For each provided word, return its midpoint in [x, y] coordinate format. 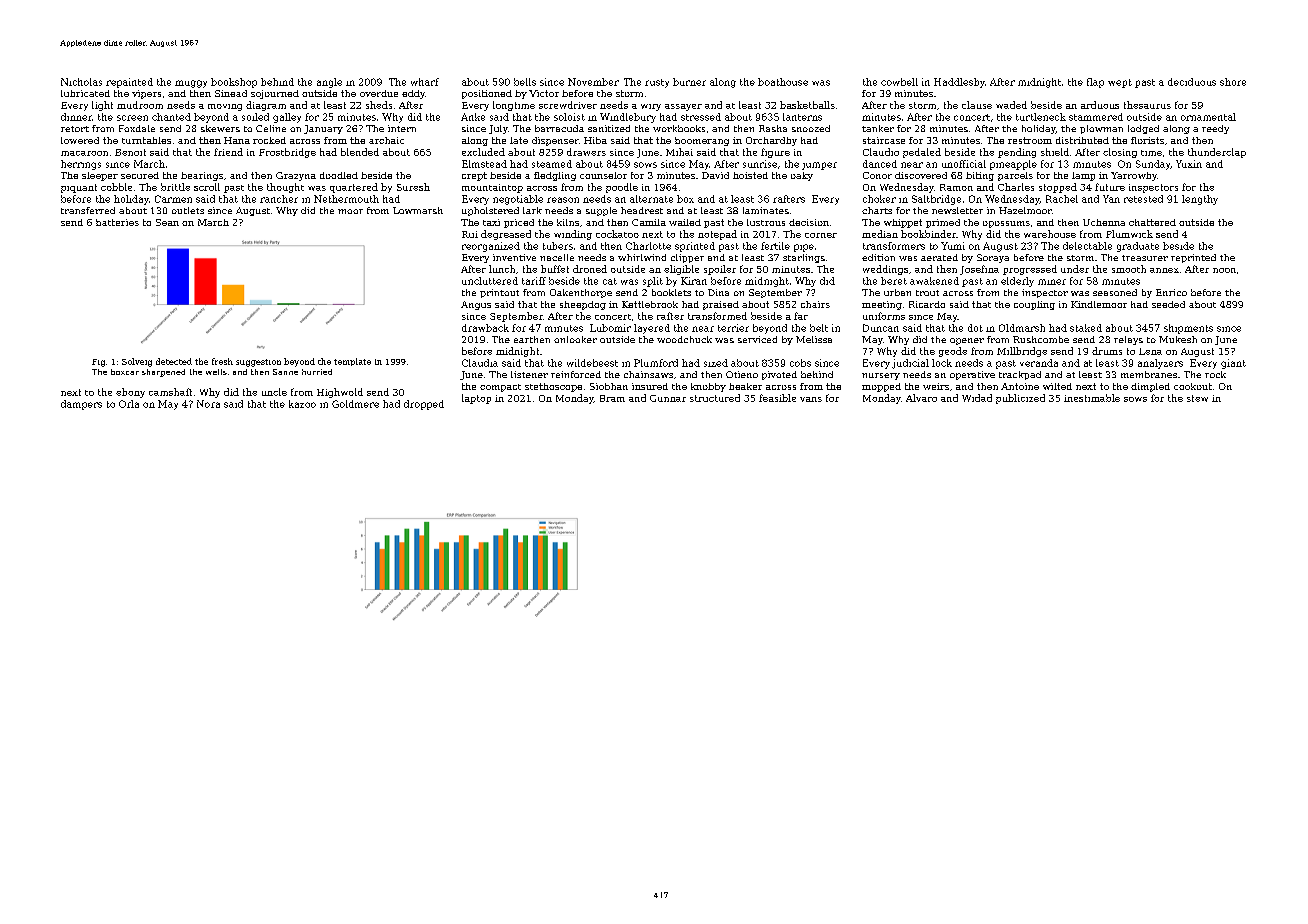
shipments [1188, 329]
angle [329, 83]
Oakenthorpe [581, 293]
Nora [208, 404]
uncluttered [490, 281]
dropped [424, 405]
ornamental [1208, 117]
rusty [657, 83]
